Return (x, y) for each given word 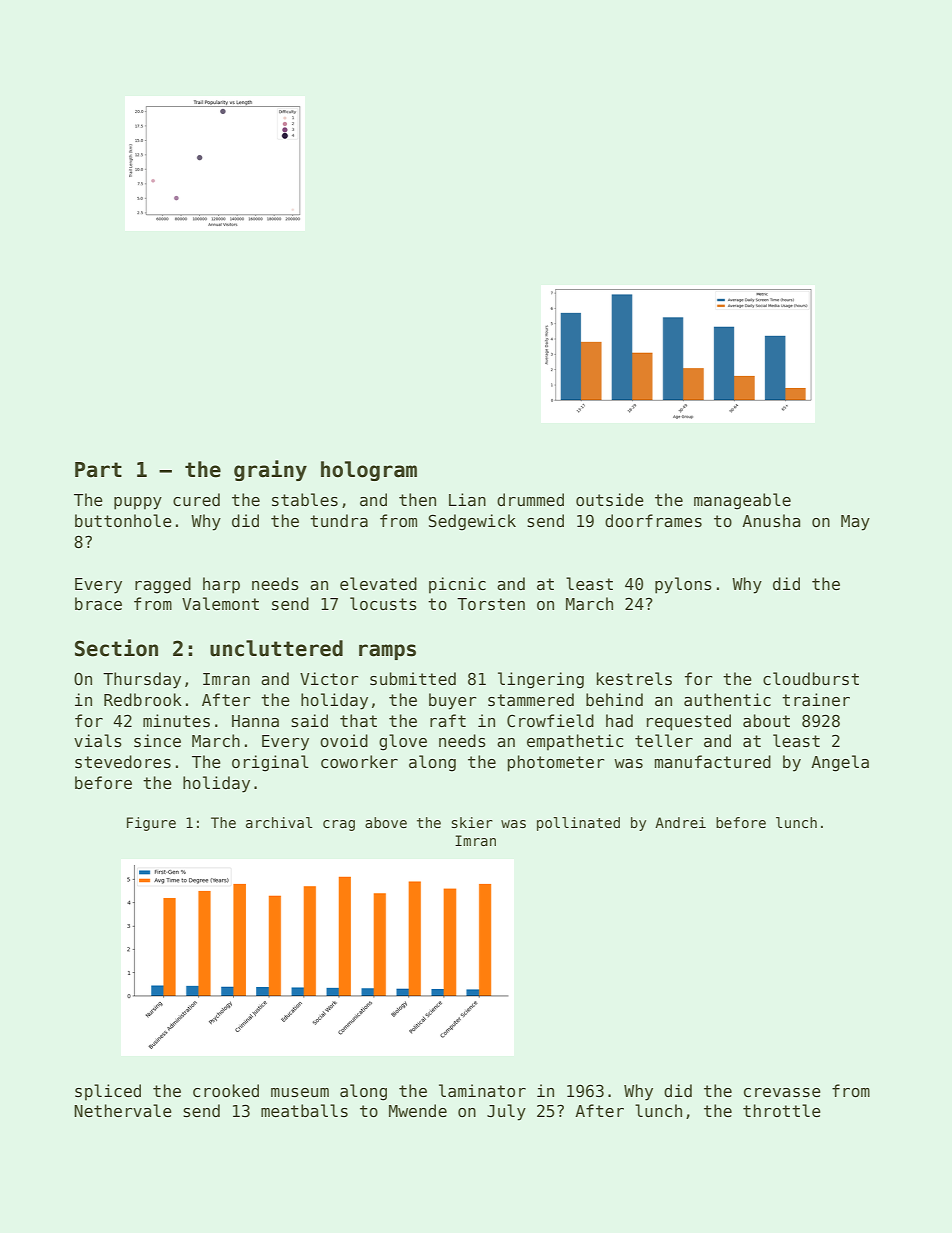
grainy (270, 470)
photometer (555, 763)
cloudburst (811, 679)
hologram (369, 471)
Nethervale (123, 1110)
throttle (782, 1110)
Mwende (418, 1110)
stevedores (123, 762)
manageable (742, 501)
